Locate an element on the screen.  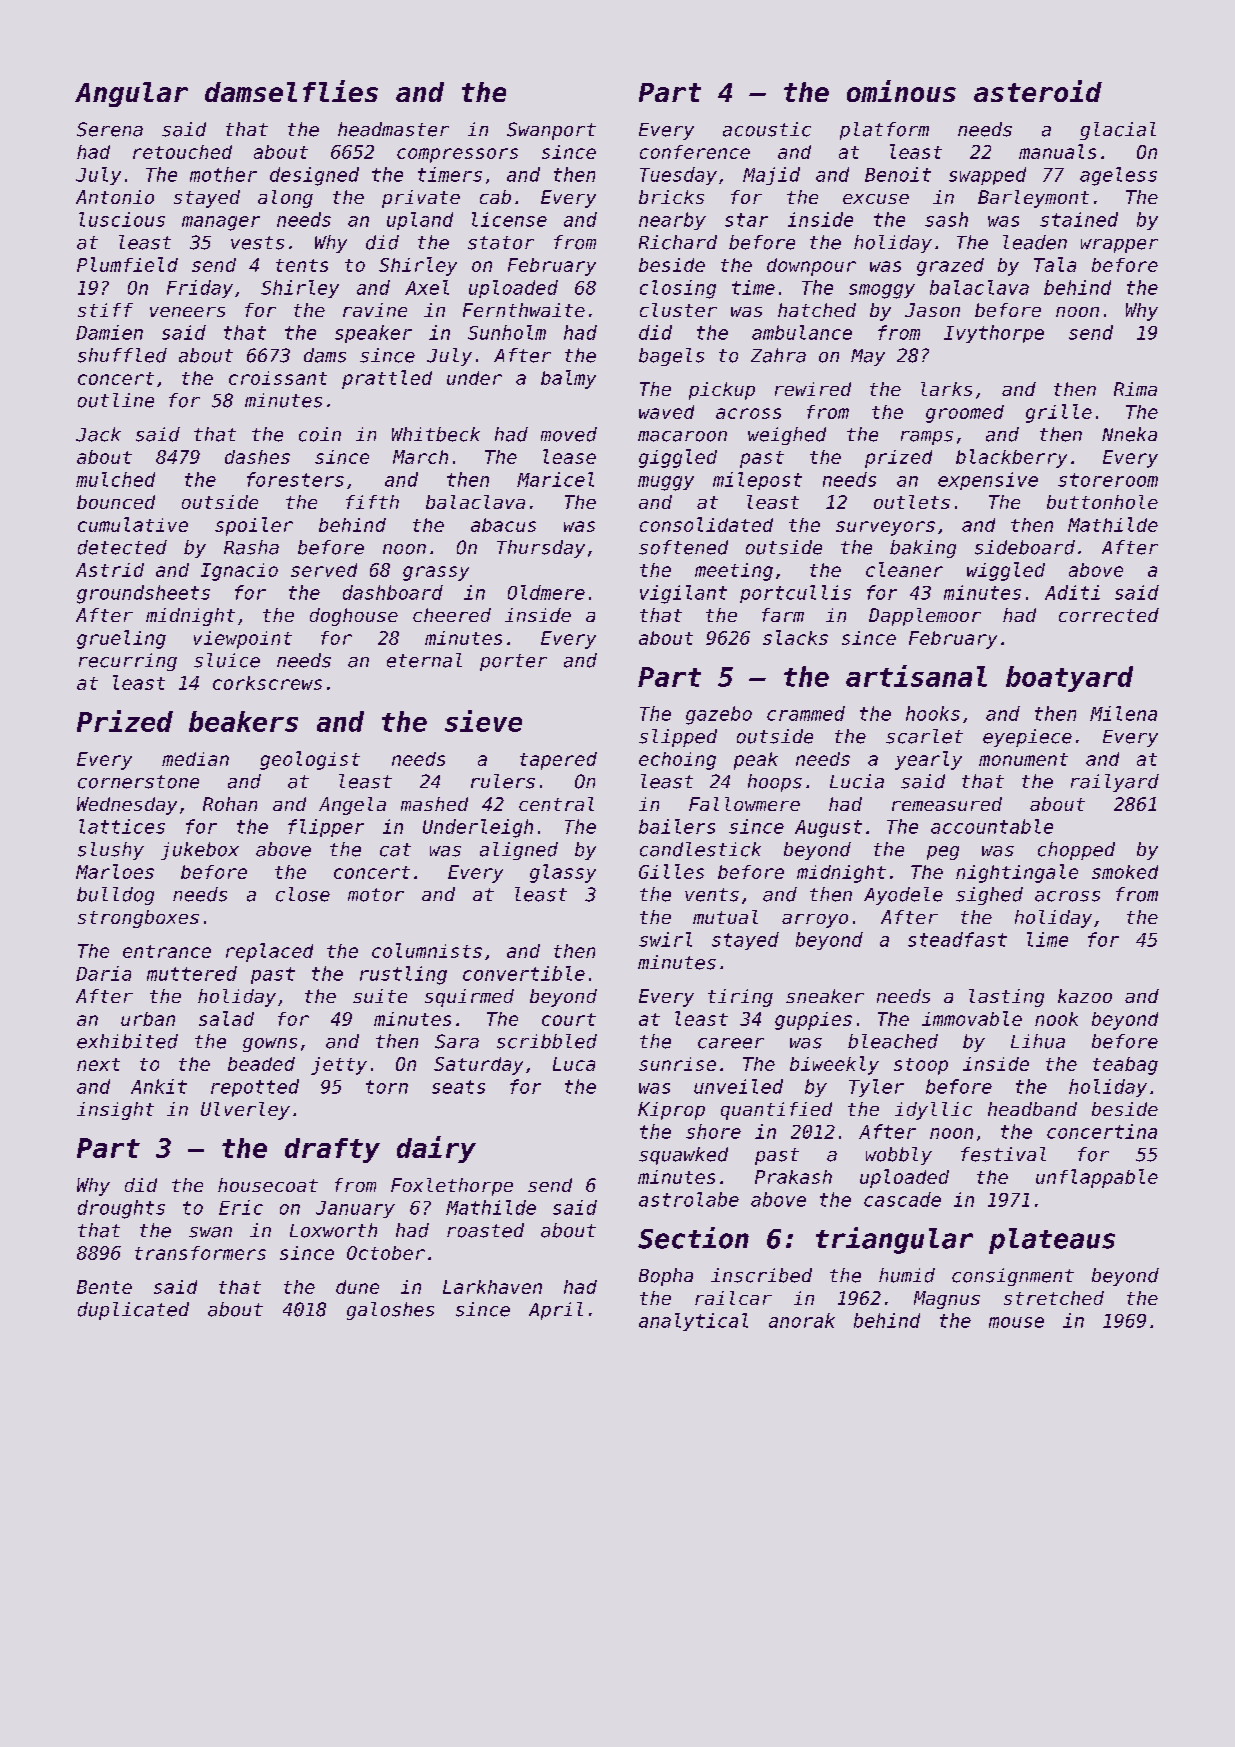
duplicated is located at coordinates (133, 1311).
